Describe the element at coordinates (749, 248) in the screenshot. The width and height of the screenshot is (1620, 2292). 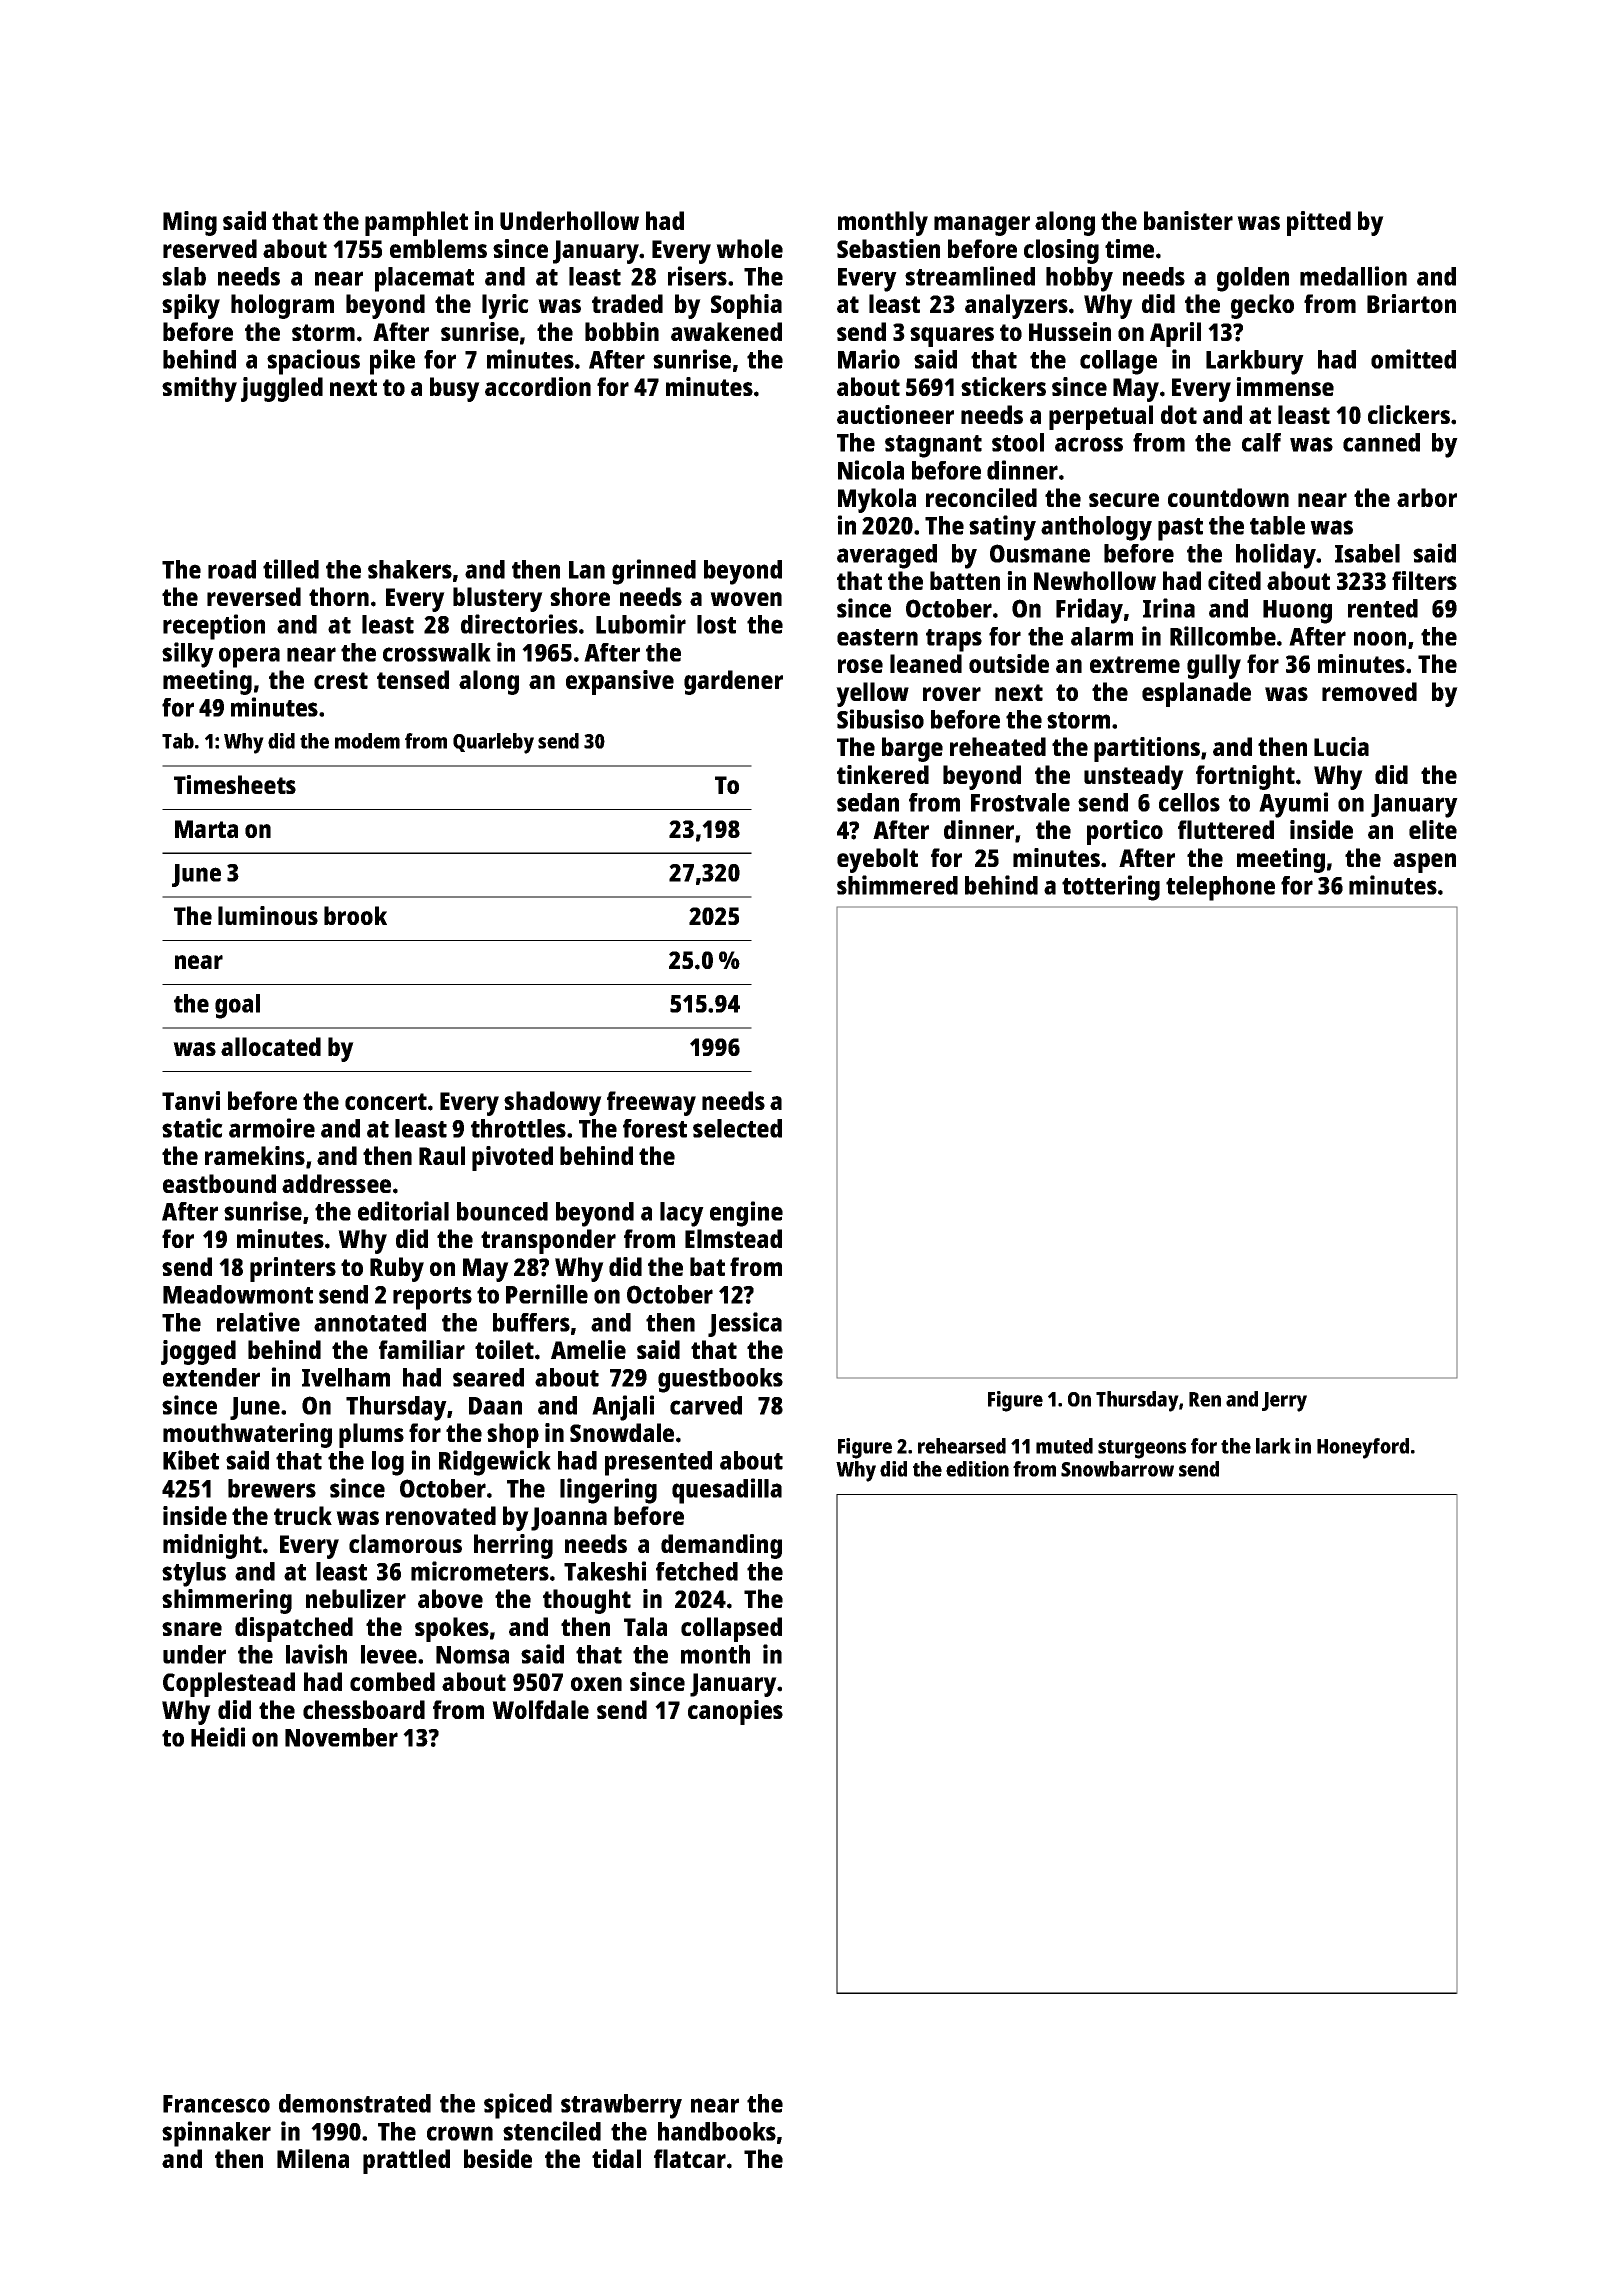
I see `whole` at that location.
